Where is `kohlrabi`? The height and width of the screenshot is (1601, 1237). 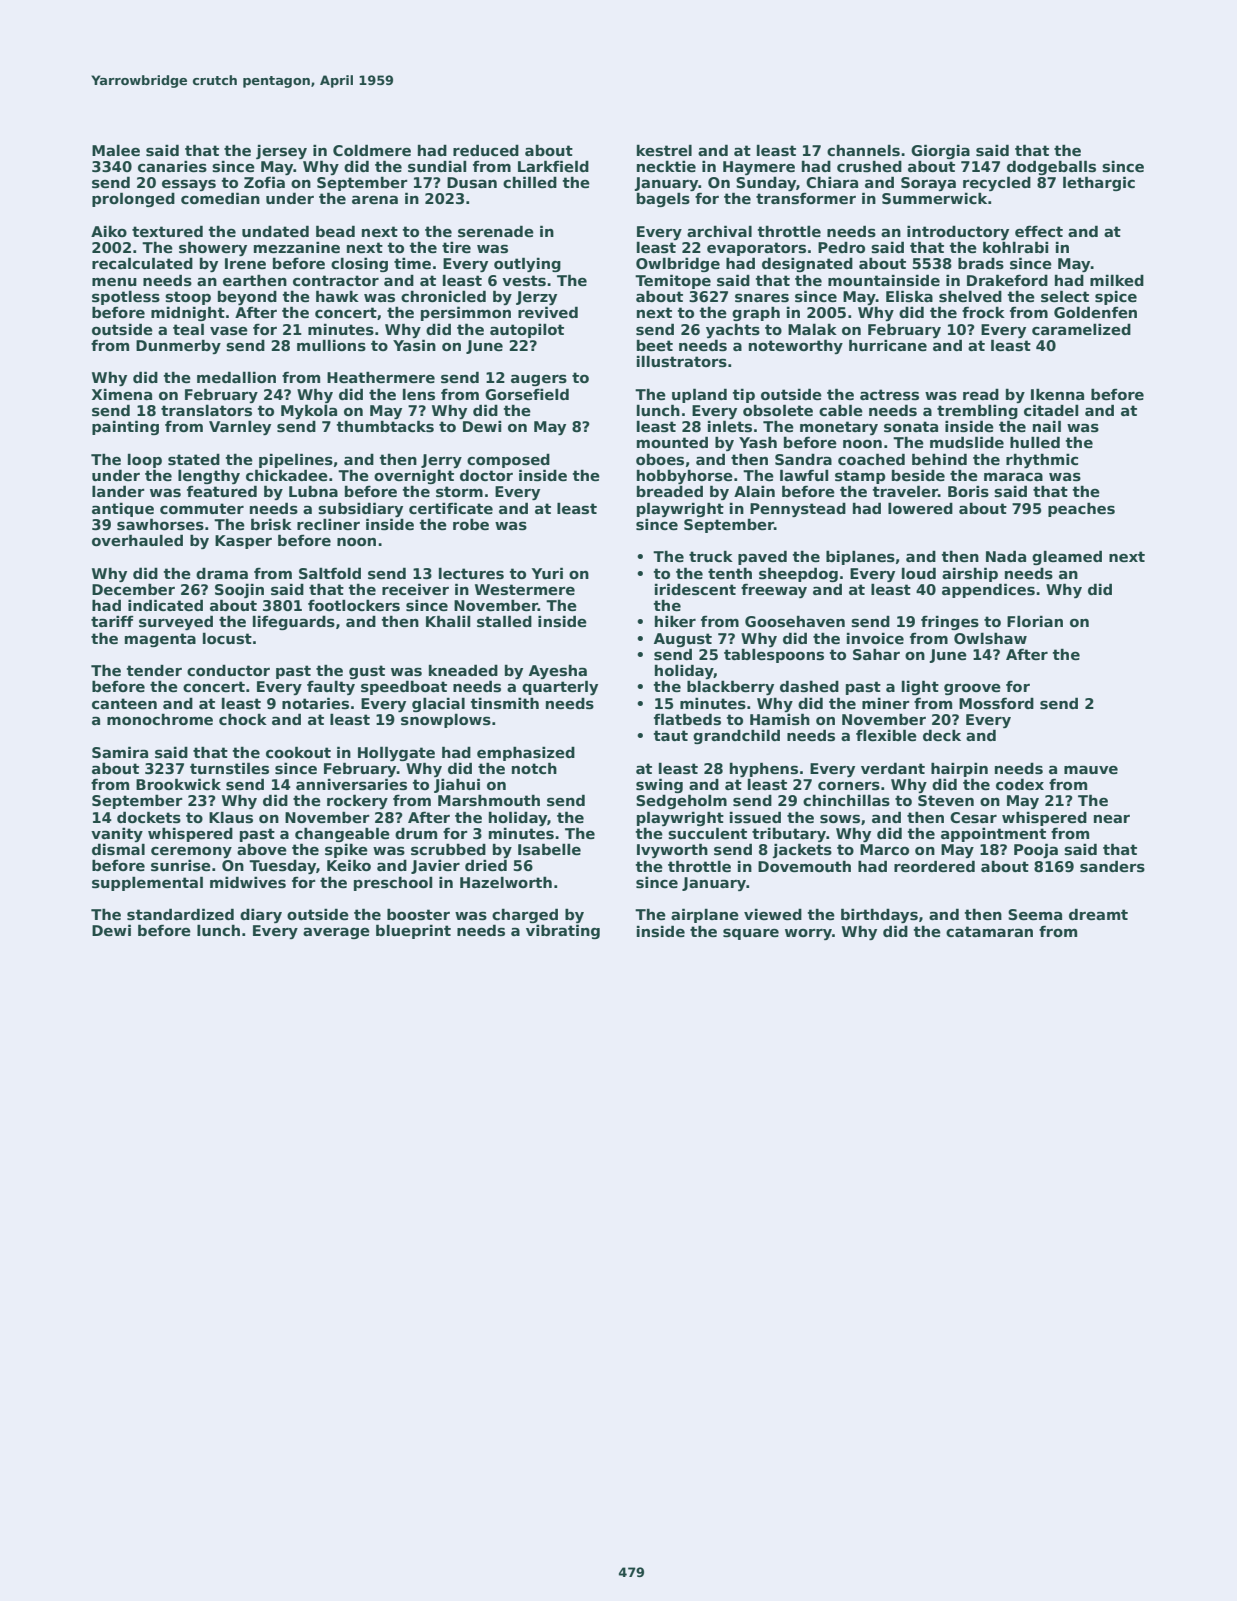 kohlrabi is located at coordinates (1015, 247).
